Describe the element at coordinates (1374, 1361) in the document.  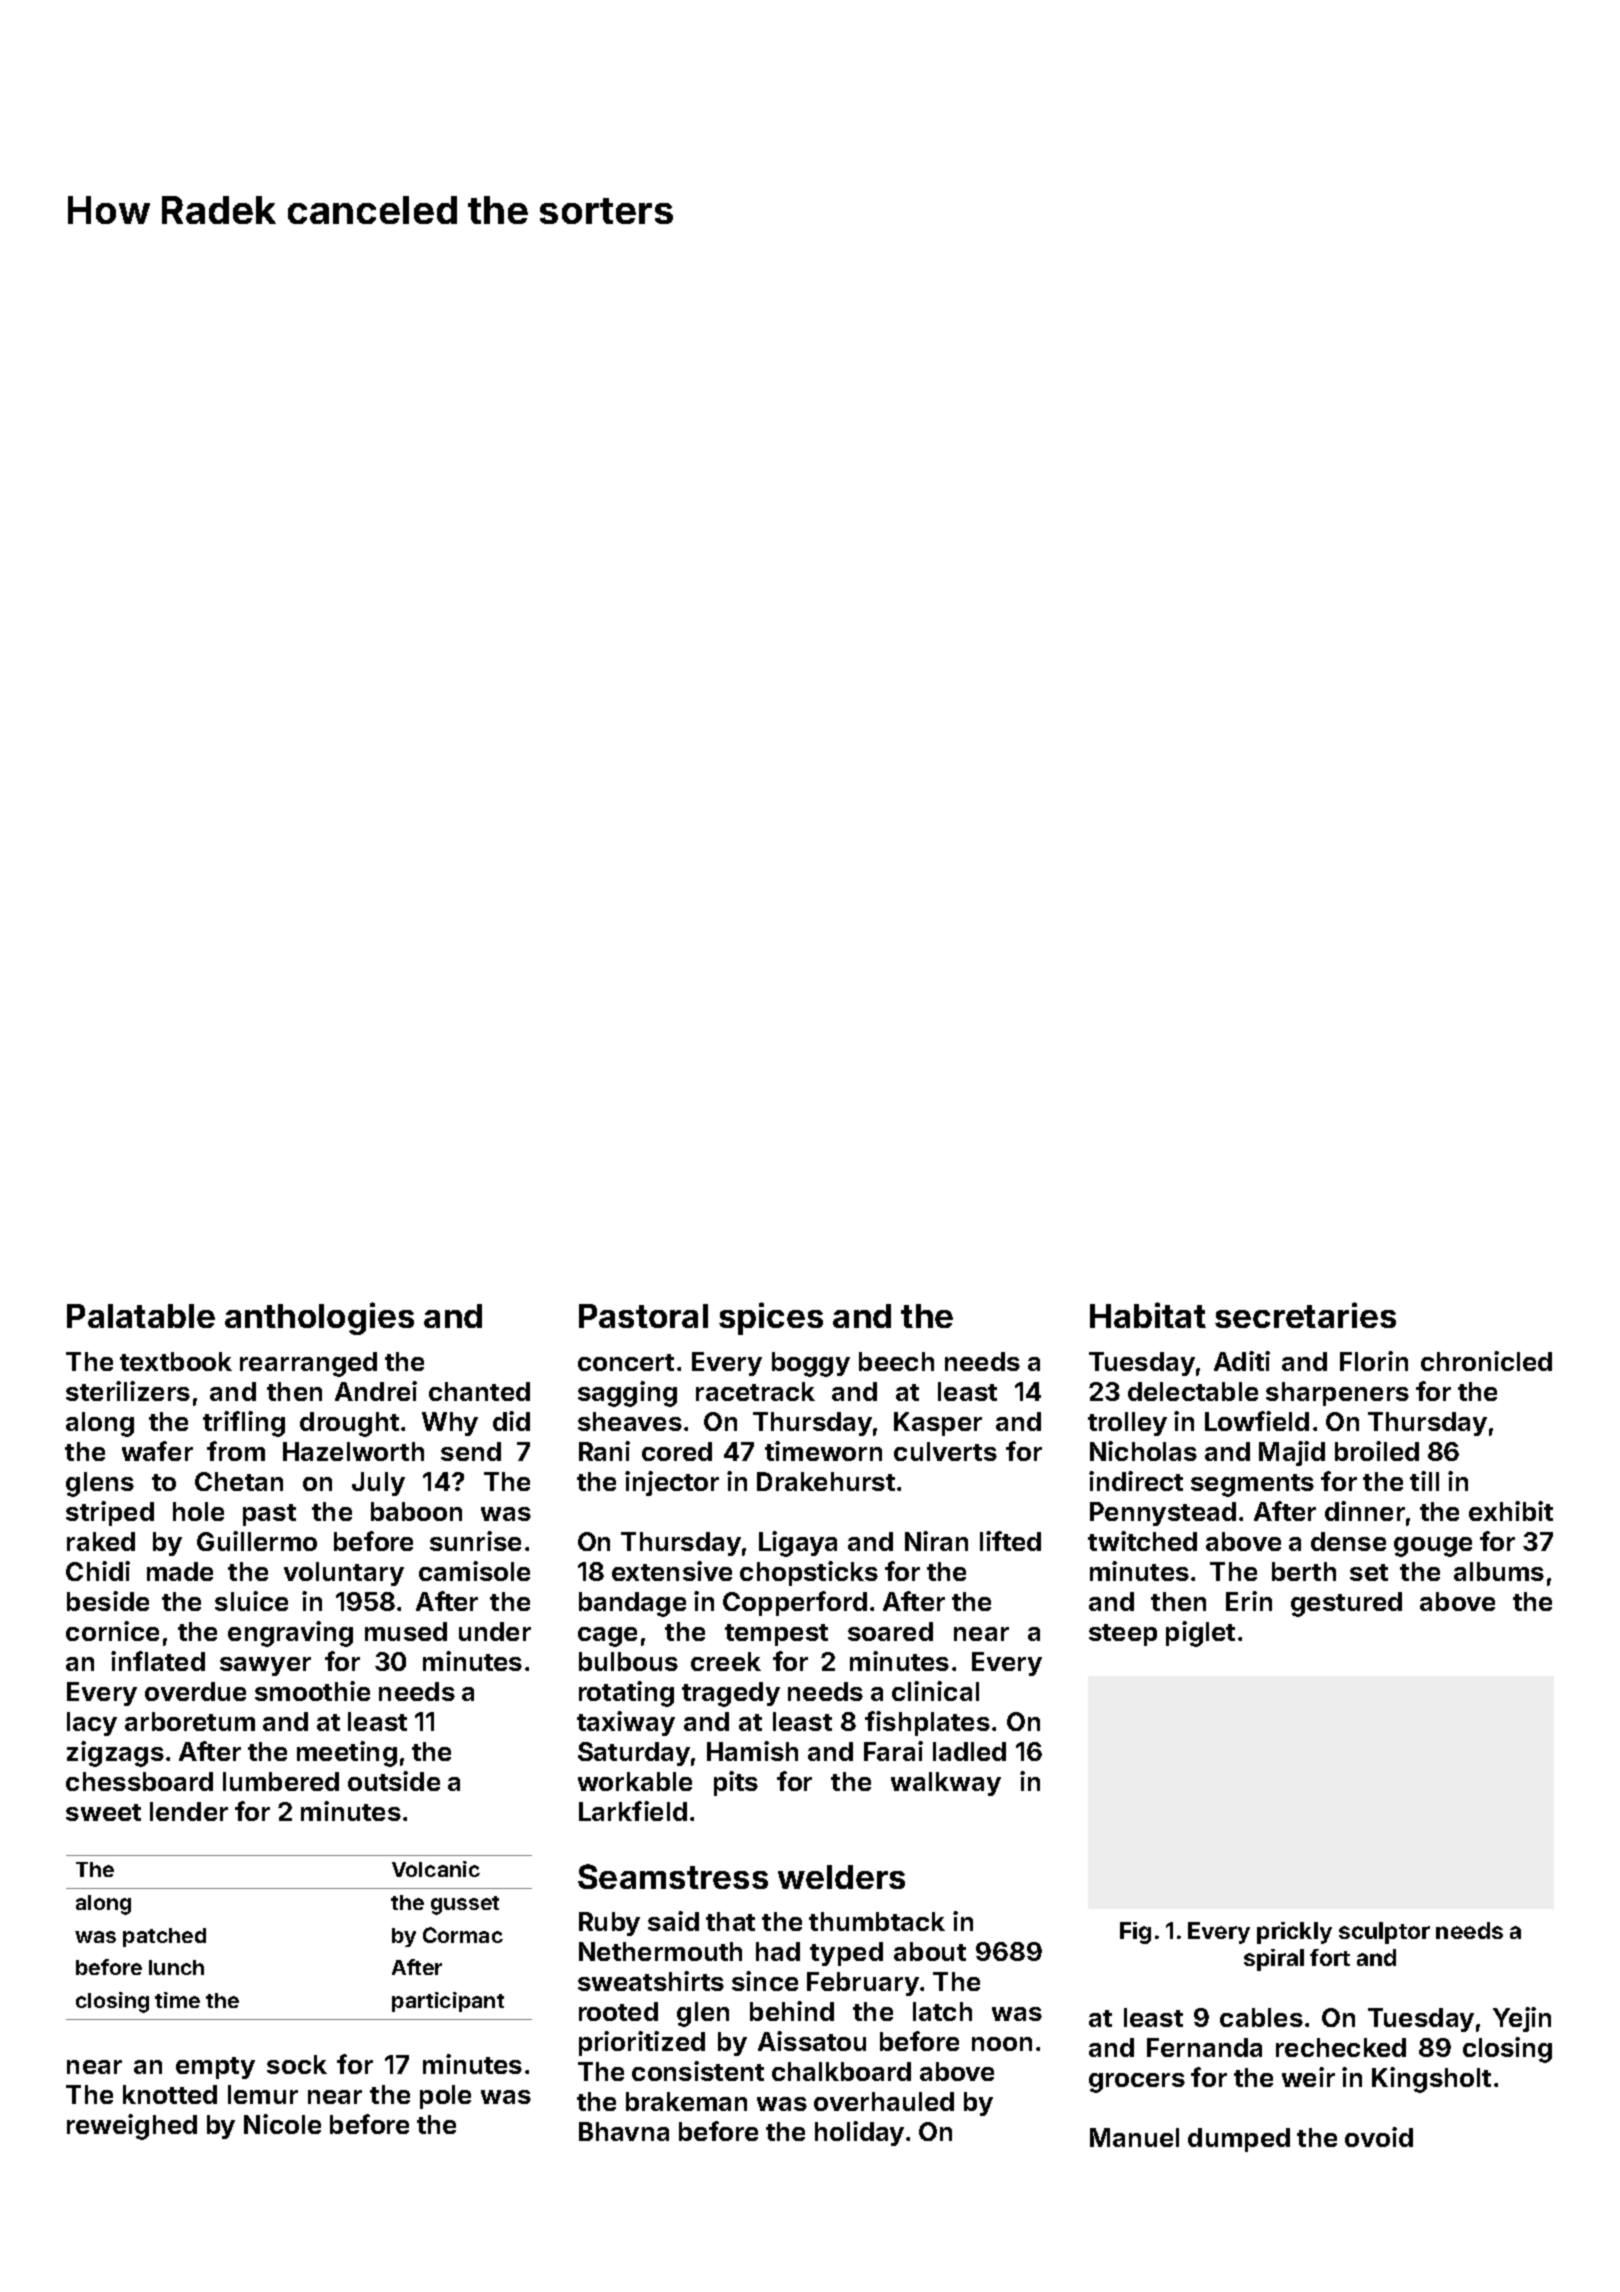
I see `Florin` at that location.
